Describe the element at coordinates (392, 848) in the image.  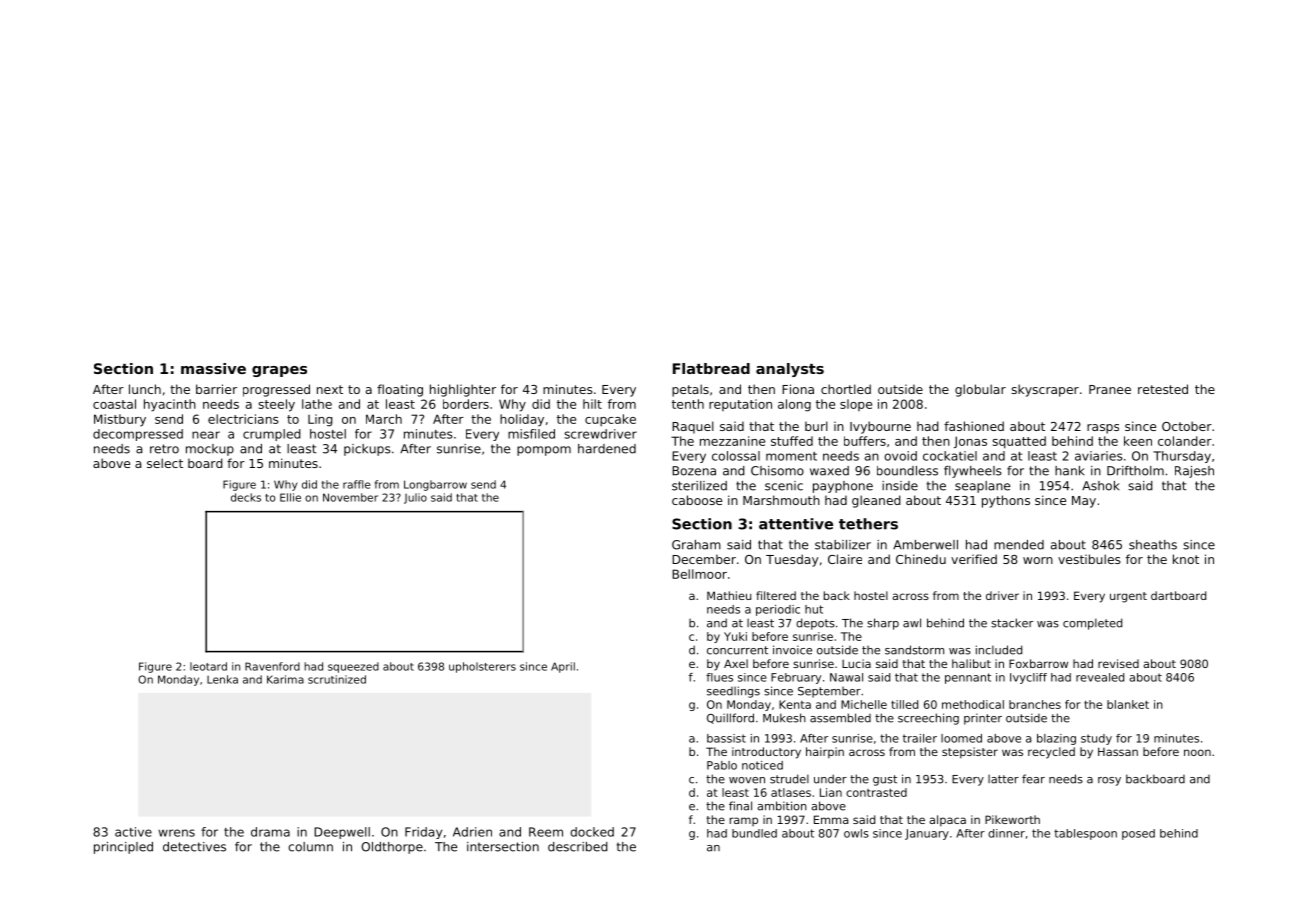
I see `Oldthorpe` at that location.
